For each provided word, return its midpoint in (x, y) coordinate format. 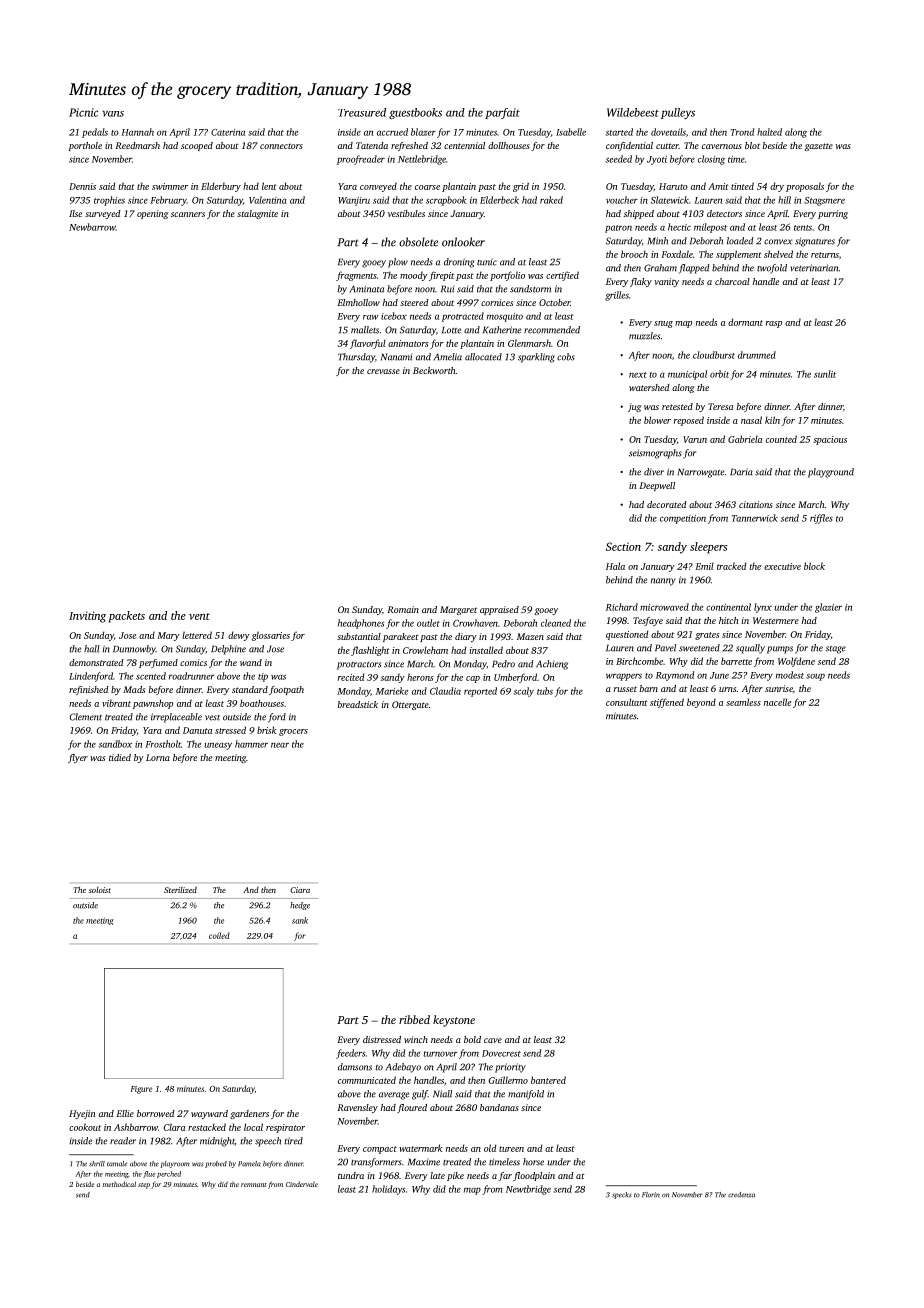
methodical (119, 1184)
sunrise (779, 688)
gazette (819, 147)
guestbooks (415, 113)
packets (126, 617)
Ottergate (410, 705)
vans (113, 113)
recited (351, 677)
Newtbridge (528, 1190)
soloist (100, 890)
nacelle (777, 702)
